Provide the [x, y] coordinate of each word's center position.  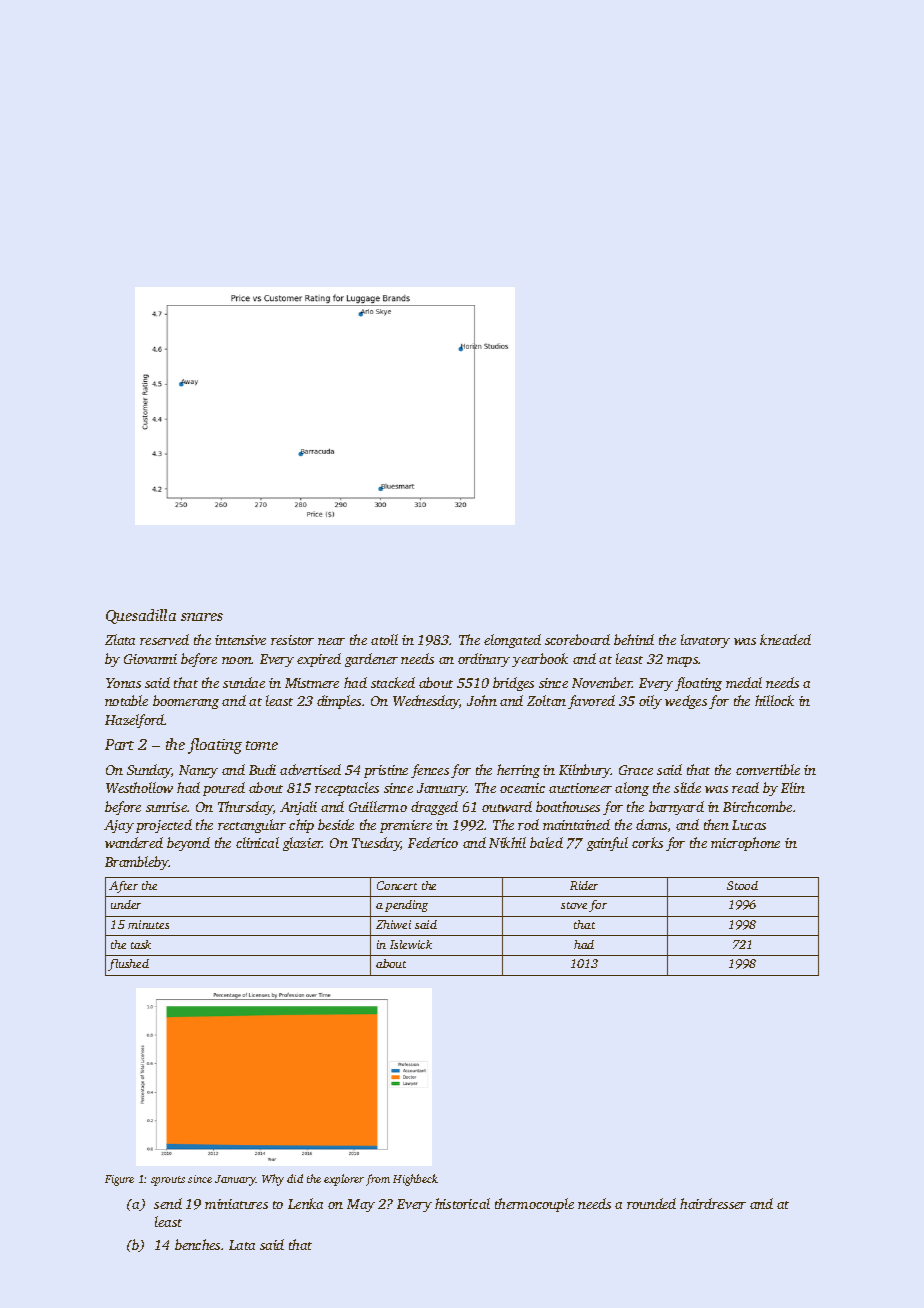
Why [273, 1180]
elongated [512, 641]
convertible [768, 769]
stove [574, 905]
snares [202, 617]
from [378, 1180]
